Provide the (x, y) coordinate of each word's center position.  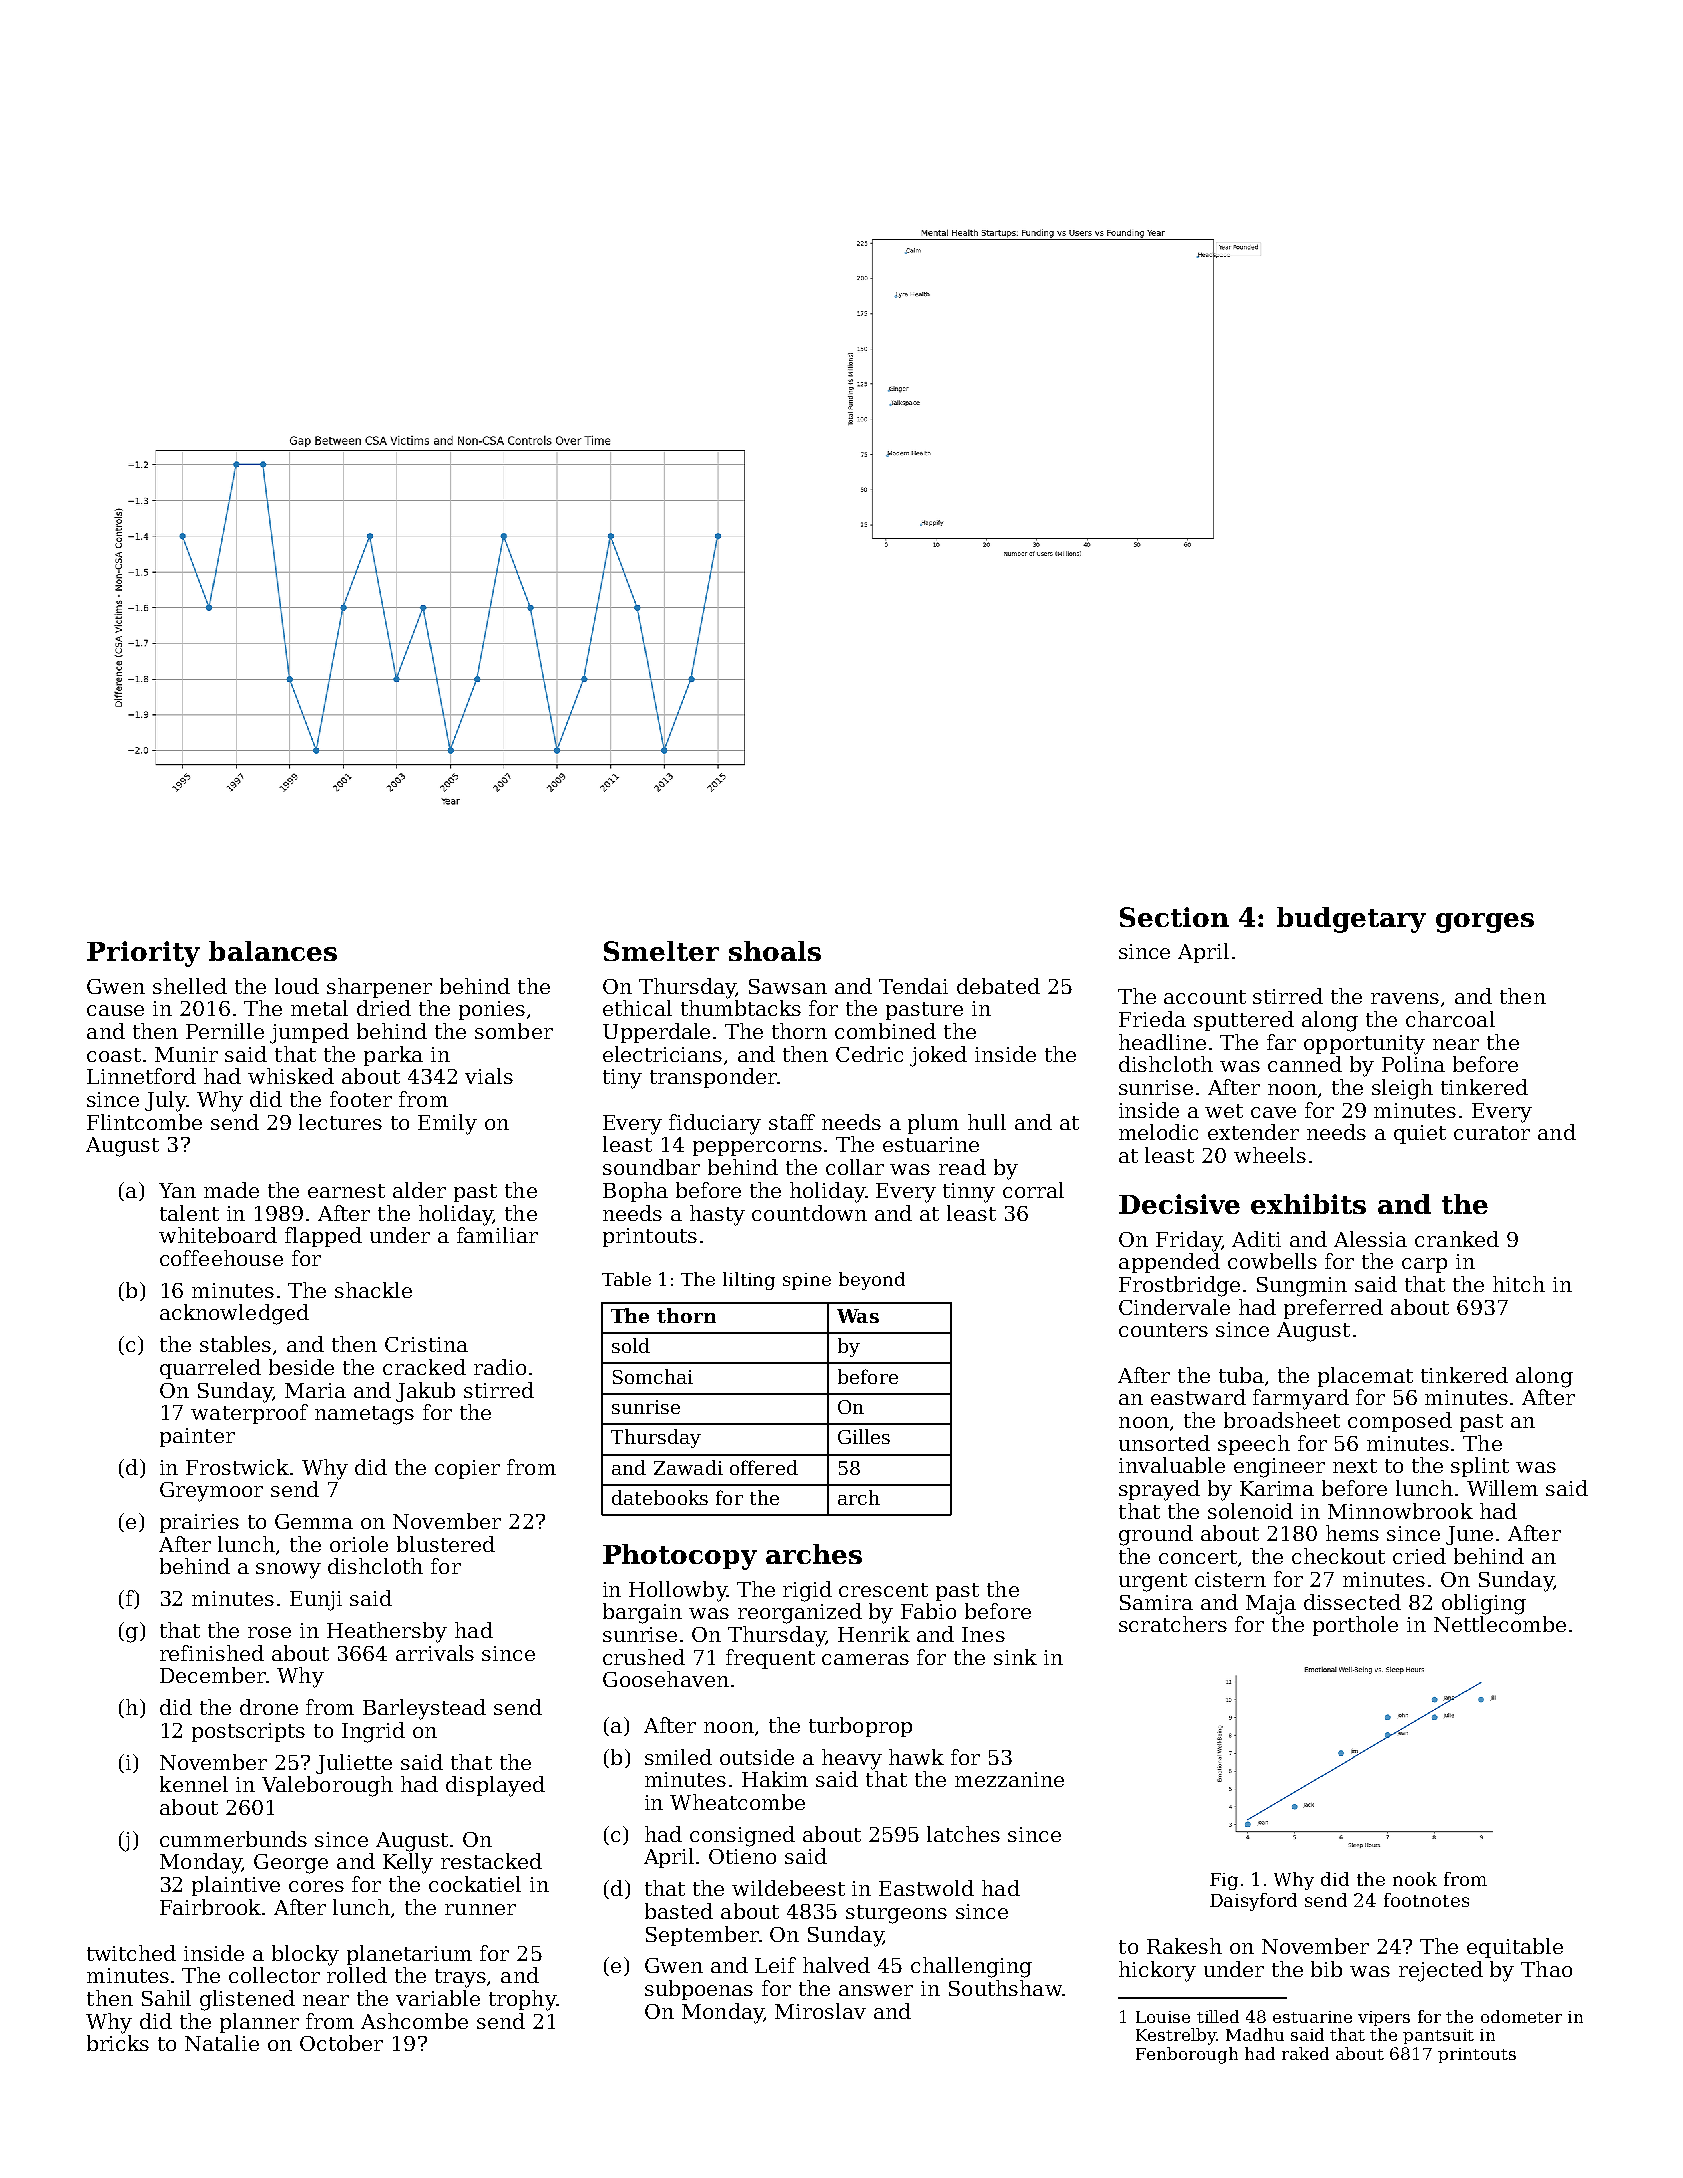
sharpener (379, 988)
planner (259, 2023)
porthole (1355, 1626)
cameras (865, 1659)
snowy (288, 1571)
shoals (775, 951)
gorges (1485, 923)
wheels (1270, 1155)
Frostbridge (1179, 1286)
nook (1415, 1879)
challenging (971, 1967)
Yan (177, 1190)
